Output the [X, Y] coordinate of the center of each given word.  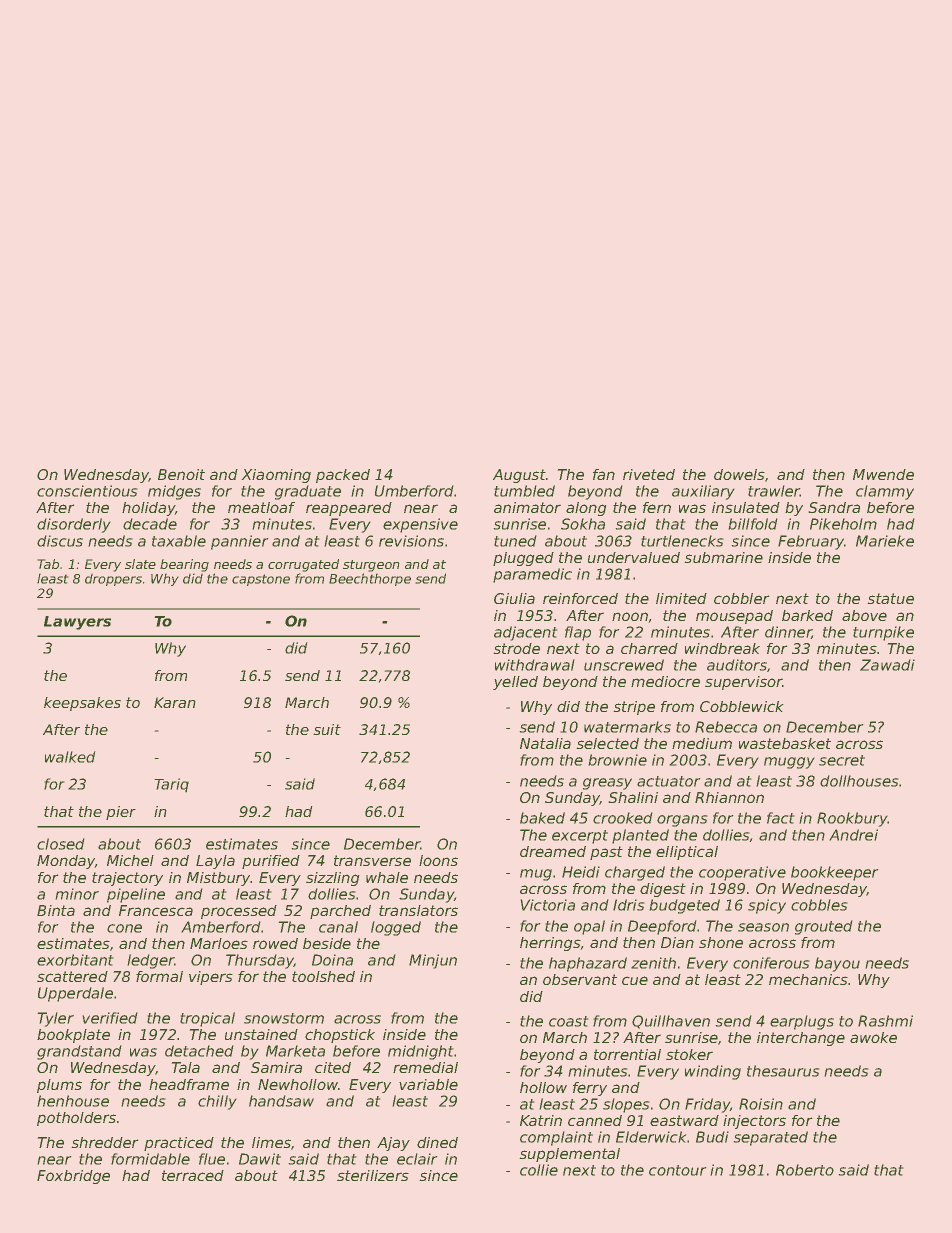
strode [516, 648]
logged [396, 928]
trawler [774, 491]
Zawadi [887, 665]
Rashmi [885, 1021]
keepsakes [82, 704]
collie [539, 1170]
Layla [215, 862]
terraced [193, 1175]
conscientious [87, 491]
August [519, 476]
